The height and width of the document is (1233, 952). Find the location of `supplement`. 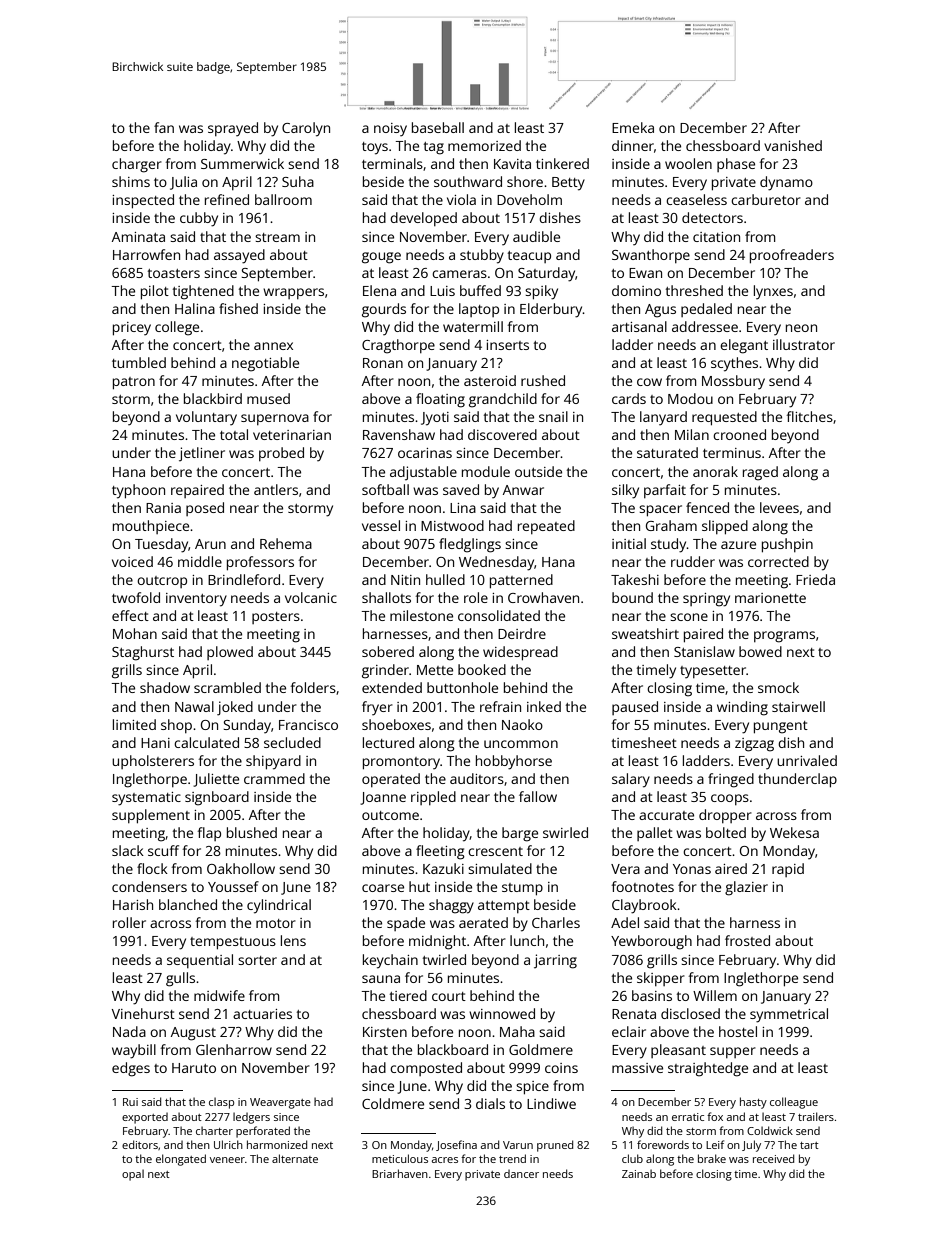

supplement is located at coordinates (151, 816).
